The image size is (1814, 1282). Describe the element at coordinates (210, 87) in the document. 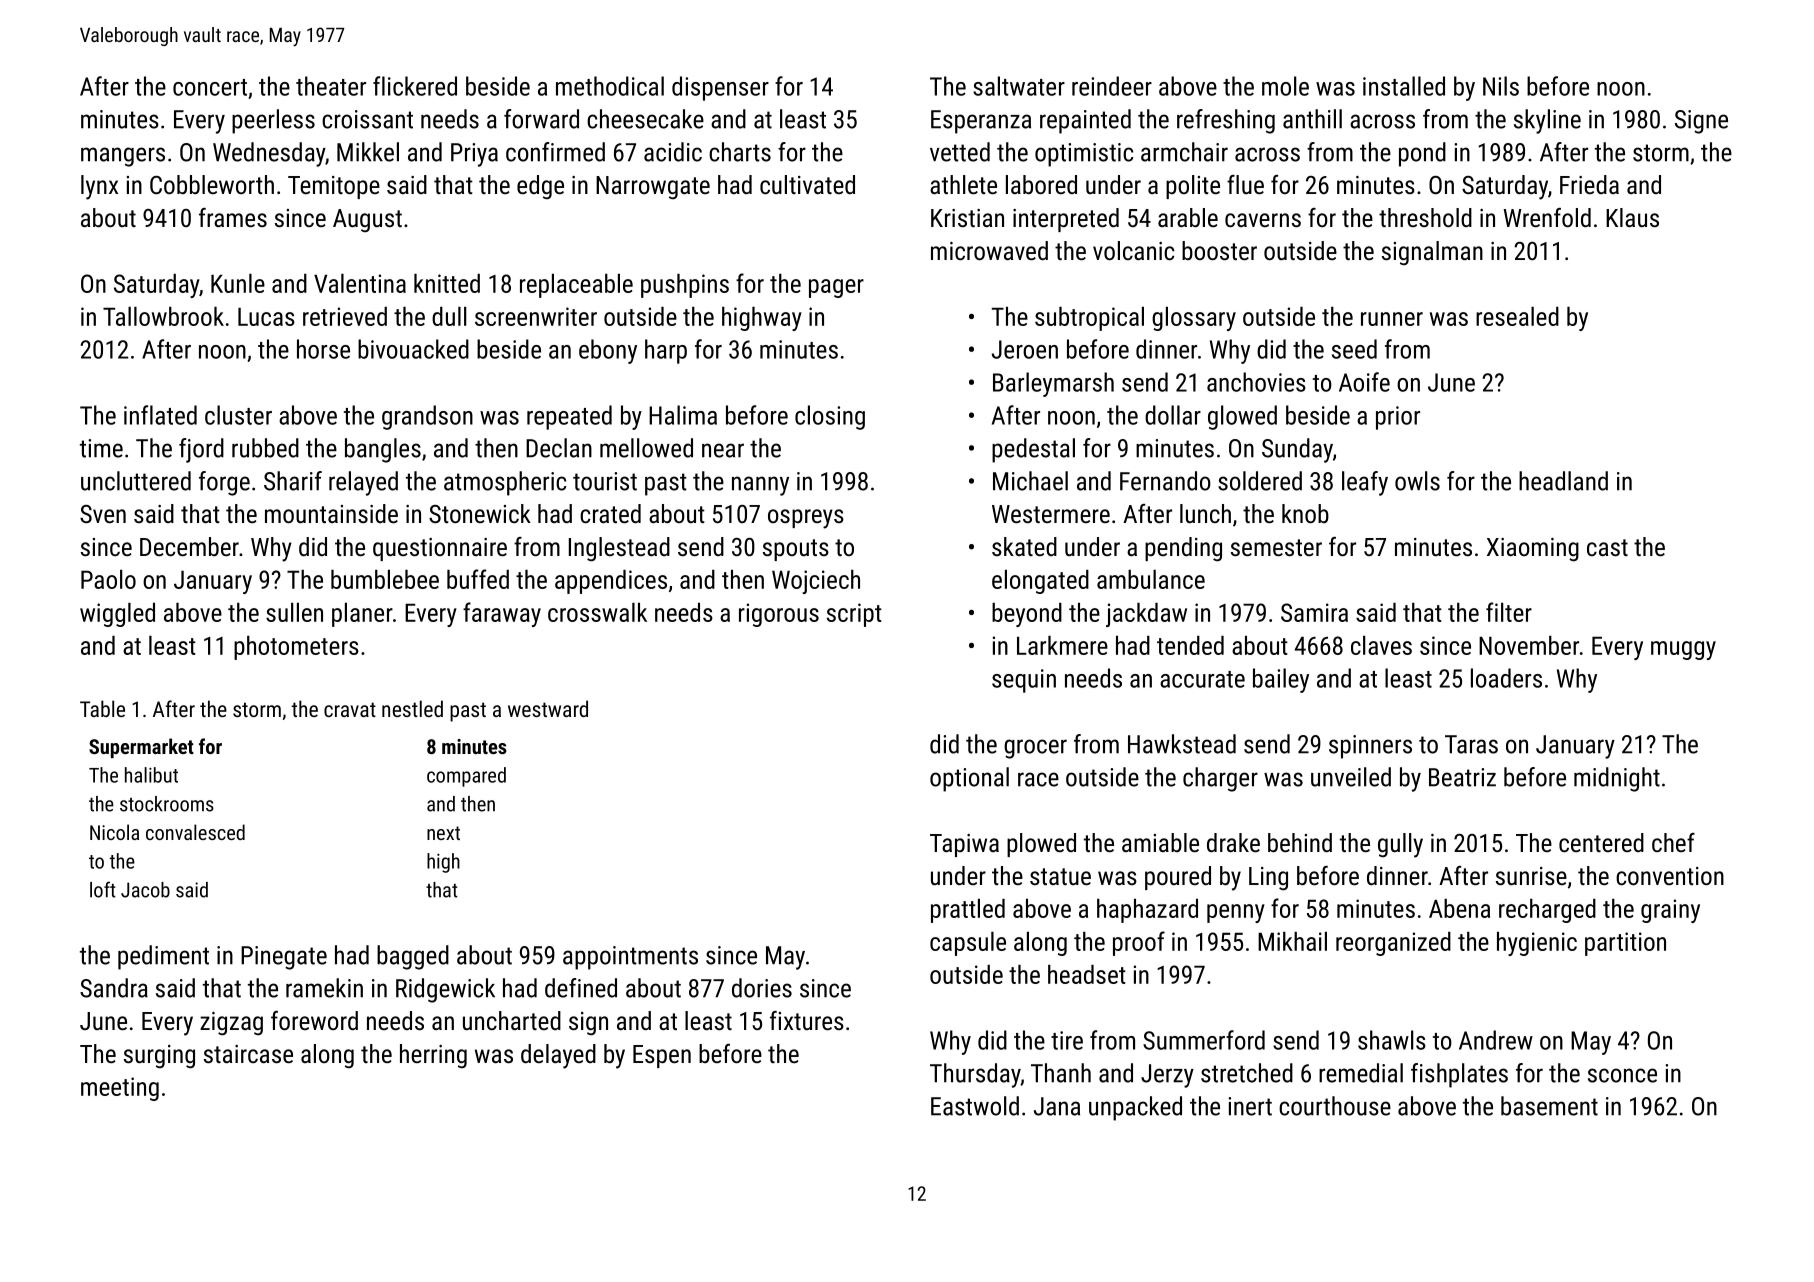

I see `concert` at that location.
